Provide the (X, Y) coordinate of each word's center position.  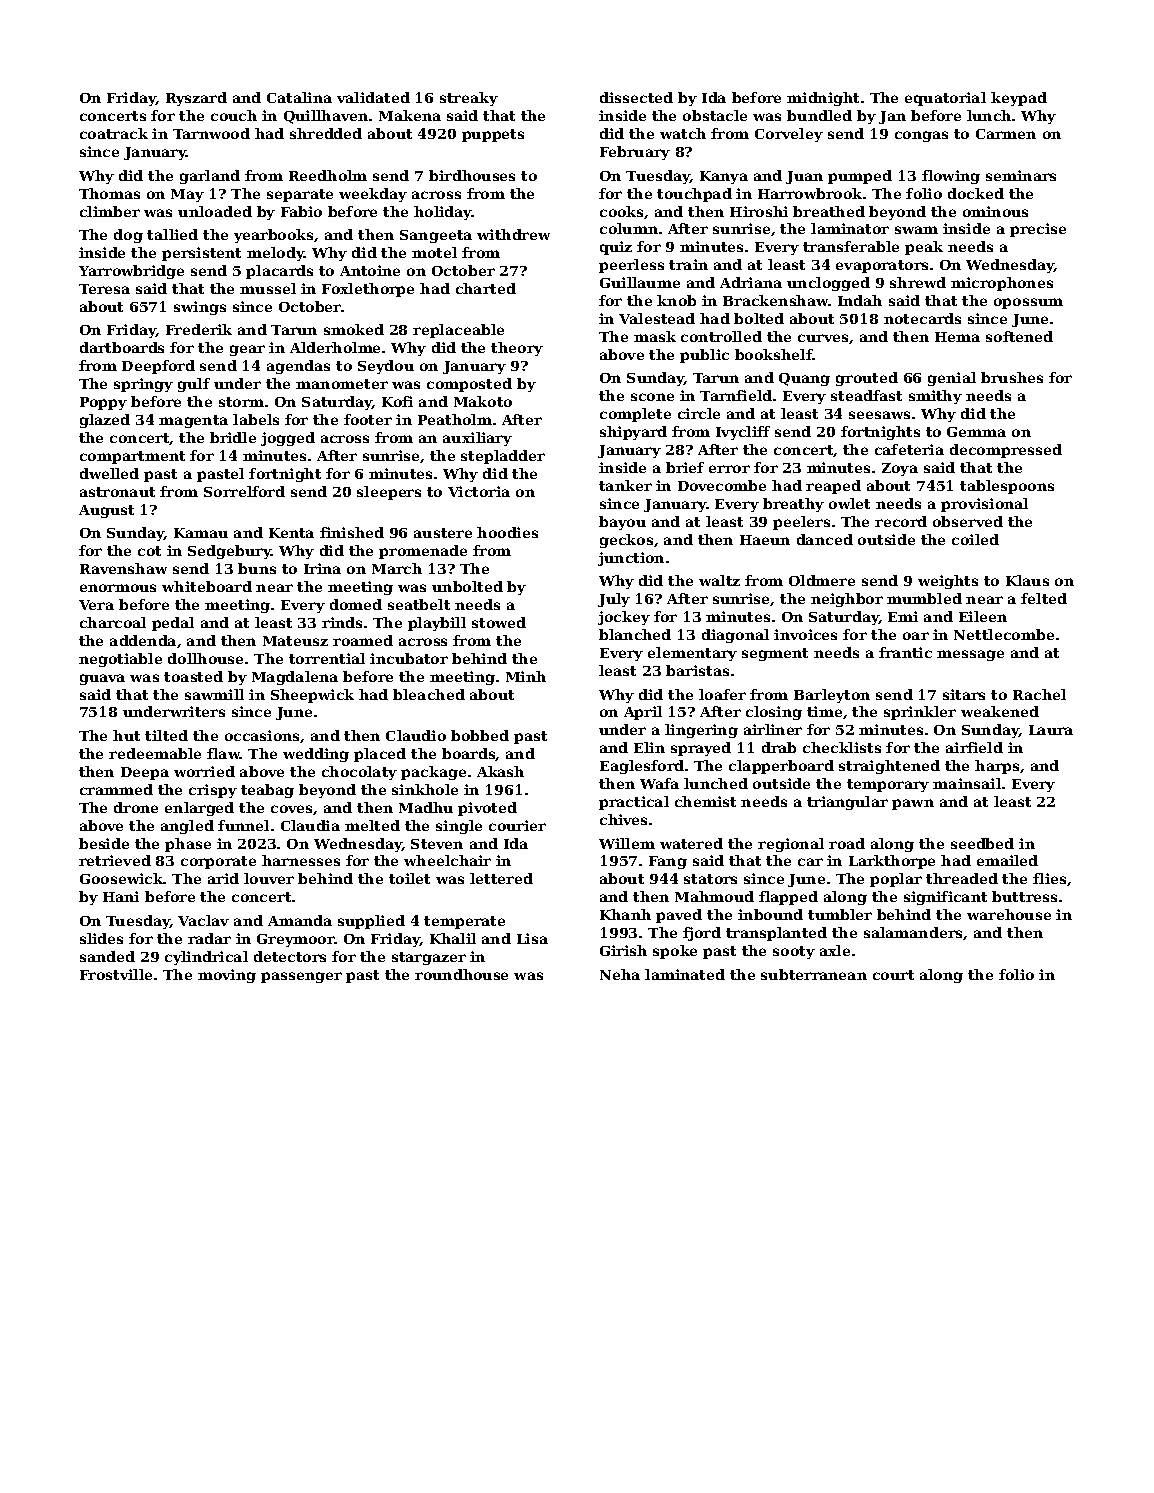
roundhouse (461, 974)
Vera (96, 605)
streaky (469, 99)
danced (825, 539)
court (893, 975)
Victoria (479, 491)
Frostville (116, 974)
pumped (860, 177)
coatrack (114, 133)
